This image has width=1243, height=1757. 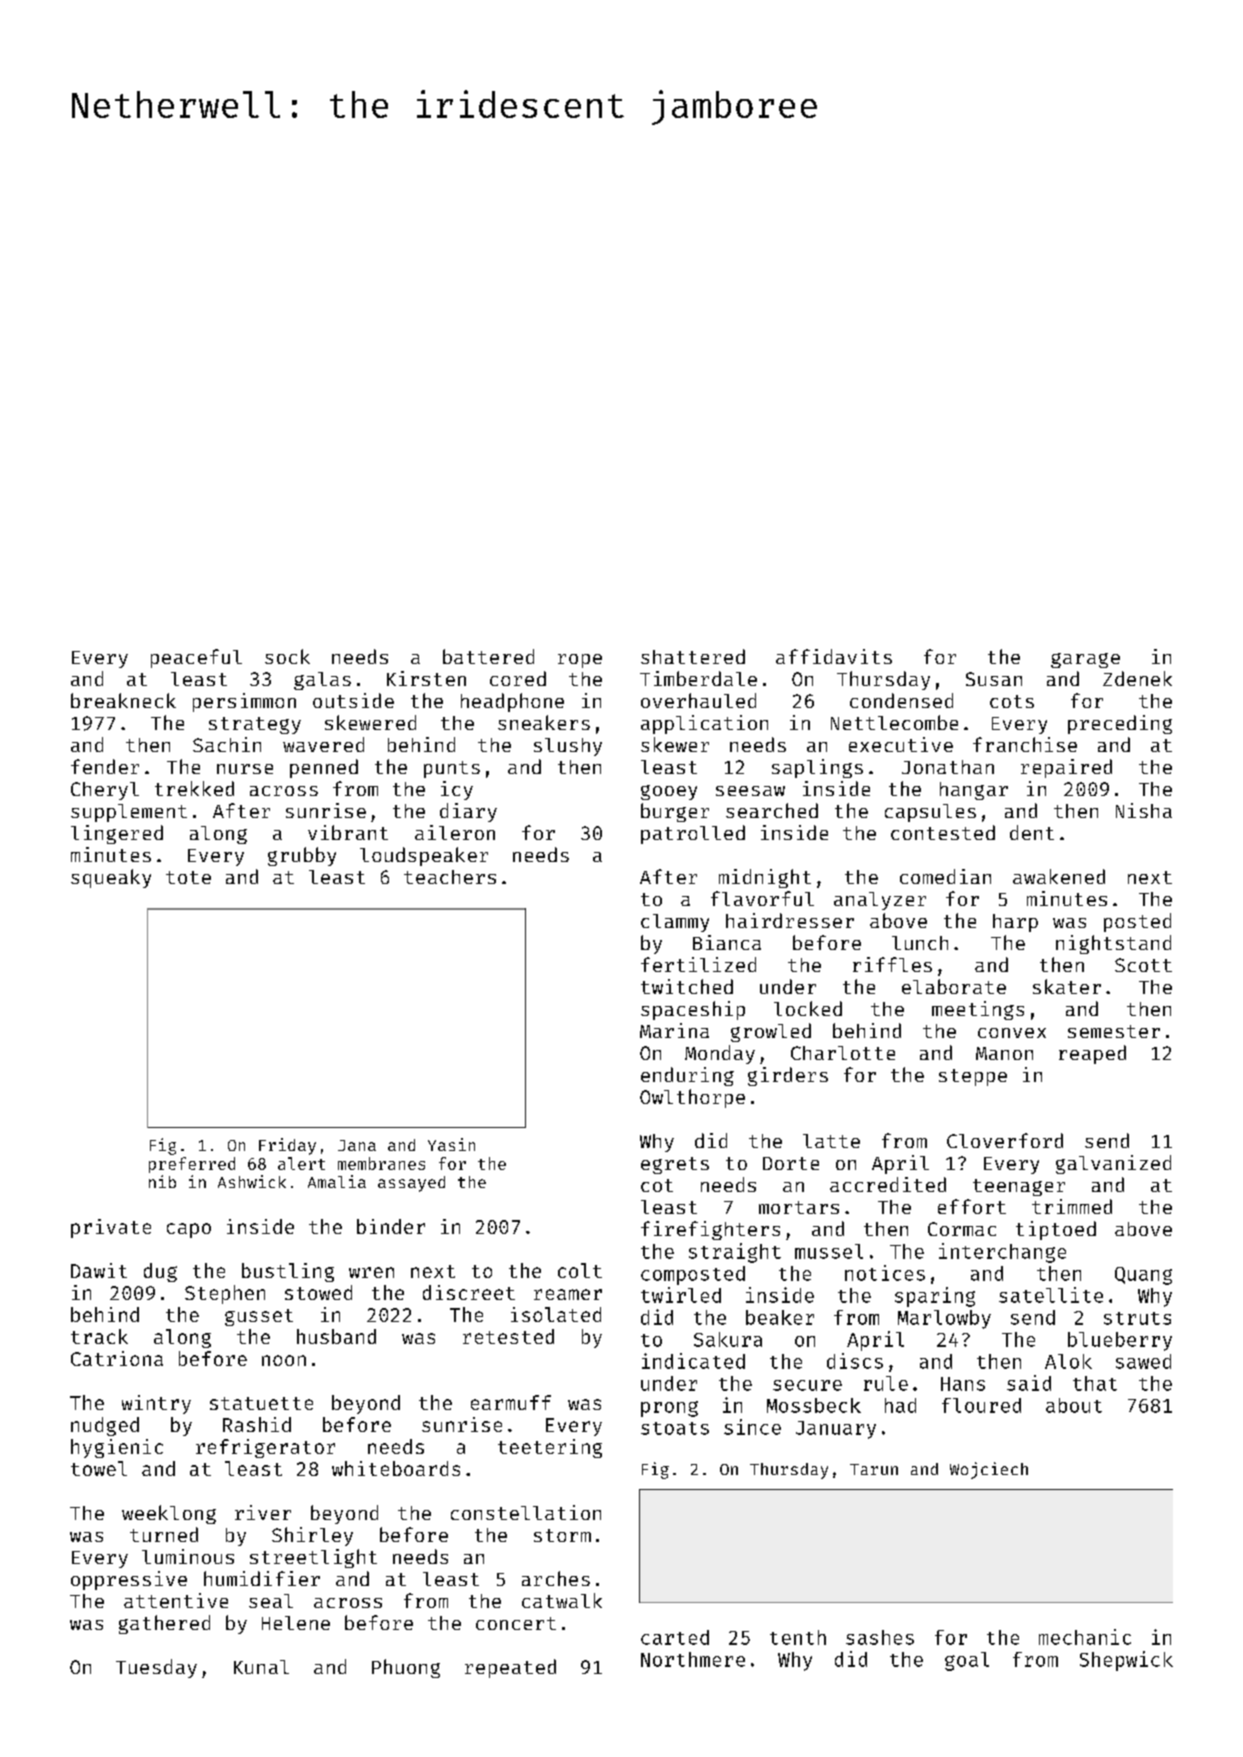 What do you see at coordinates (396, 1468) in the image?
I see `whiteboards` at bounding box center [396, 1468].
